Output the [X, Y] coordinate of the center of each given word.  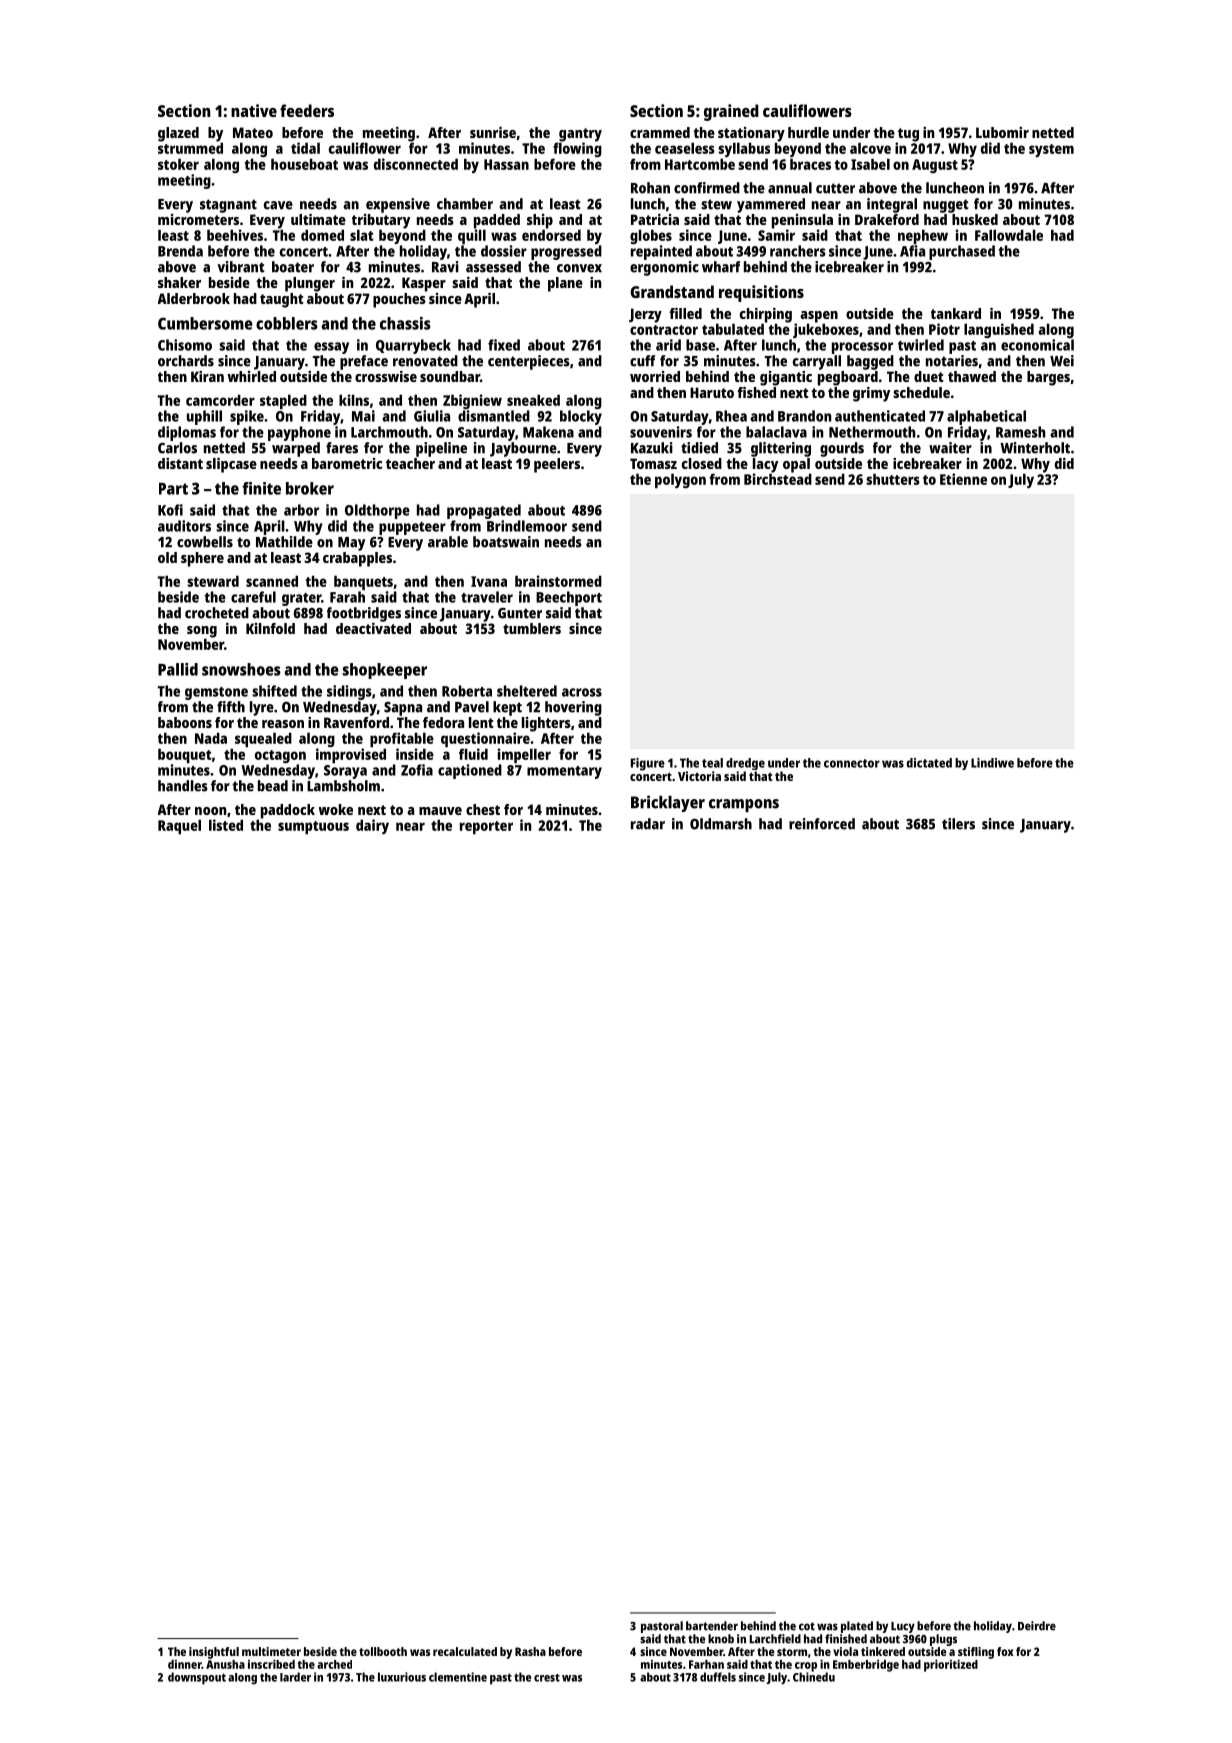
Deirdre [1037, 1626]
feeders [307, 110]
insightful [214, 1653]
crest [547, 1678]
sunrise [493, 132]
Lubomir [1002, 132]
